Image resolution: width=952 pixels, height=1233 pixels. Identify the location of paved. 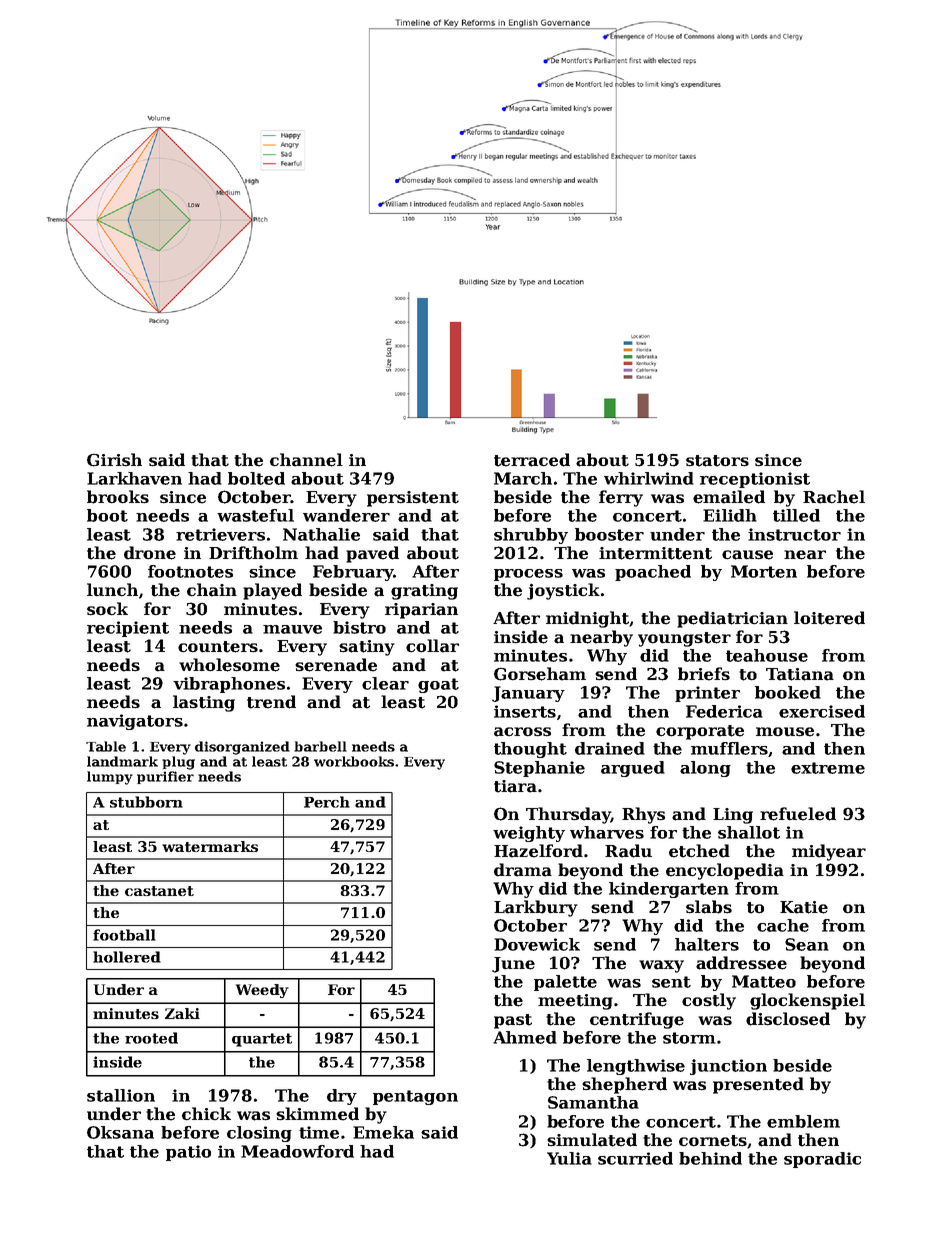
(372, 554).
